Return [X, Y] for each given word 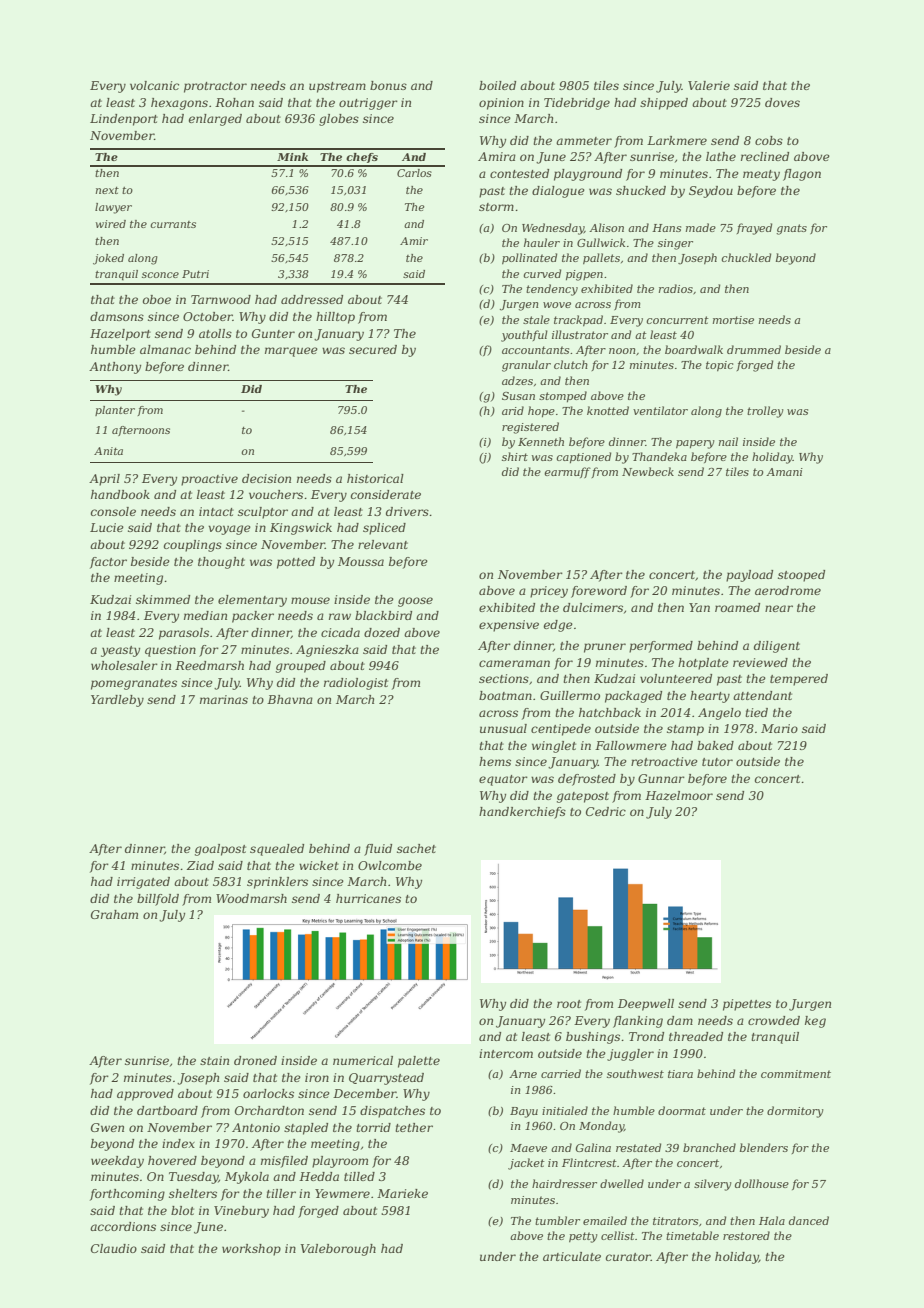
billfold [158, 900]
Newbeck [648, 471]
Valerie [709, 85]
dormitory [795, 1112]
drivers [407, 511]
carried [561, 1073]
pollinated [529, 258]
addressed [312, 299]
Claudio [114, 1248]
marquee [291, 352]
